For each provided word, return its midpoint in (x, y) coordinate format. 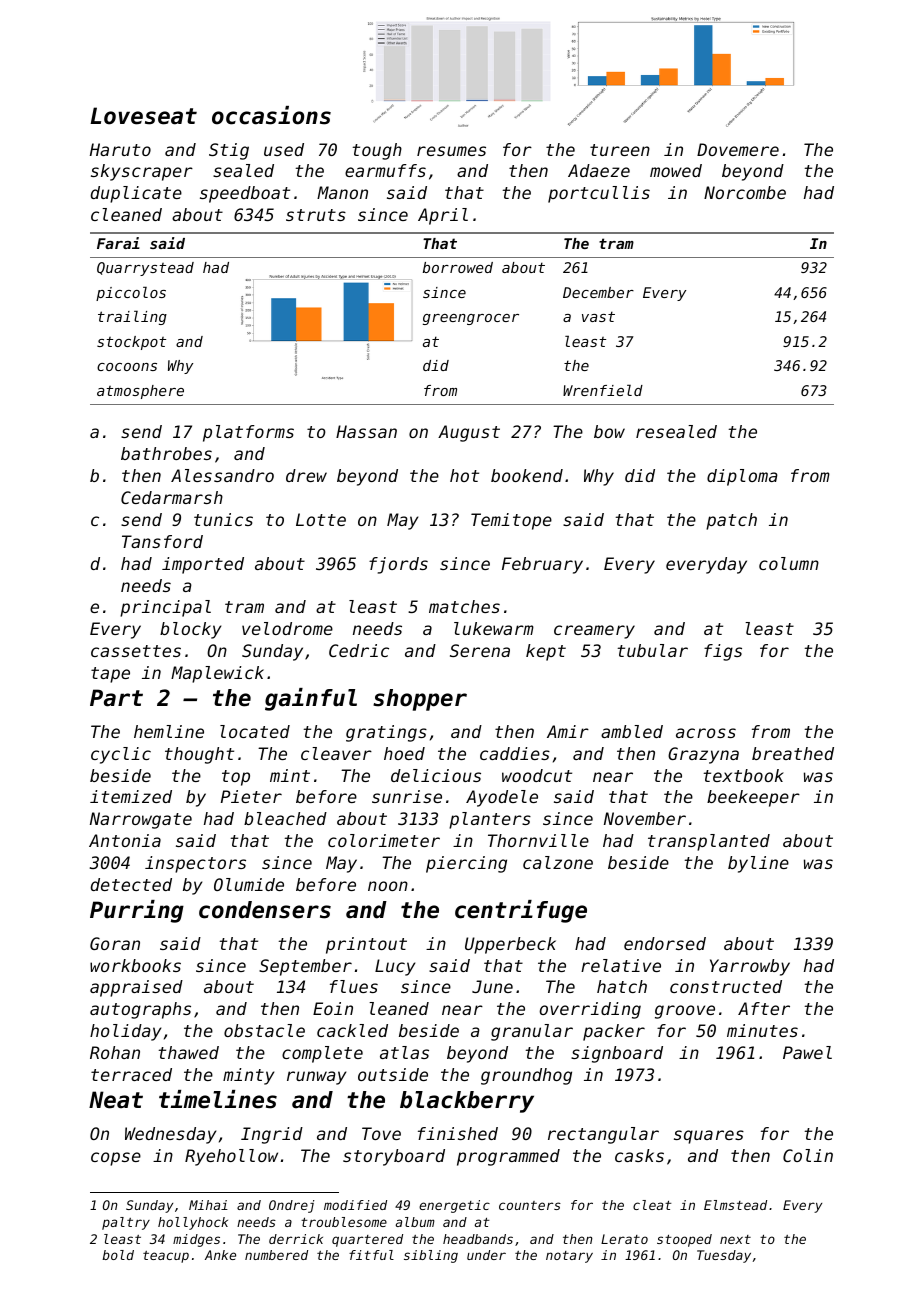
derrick (296, 1239)
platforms (248, 433)
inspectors (195, 864)
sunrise (407, 796)
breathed (793, 753)
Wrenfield (603, 390)
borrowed (458, 267)
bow (609, 431)
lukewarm (494, 628)
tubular (653, 650)
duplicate (136, 194)
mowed (676, 170)
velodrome (287, 628)
